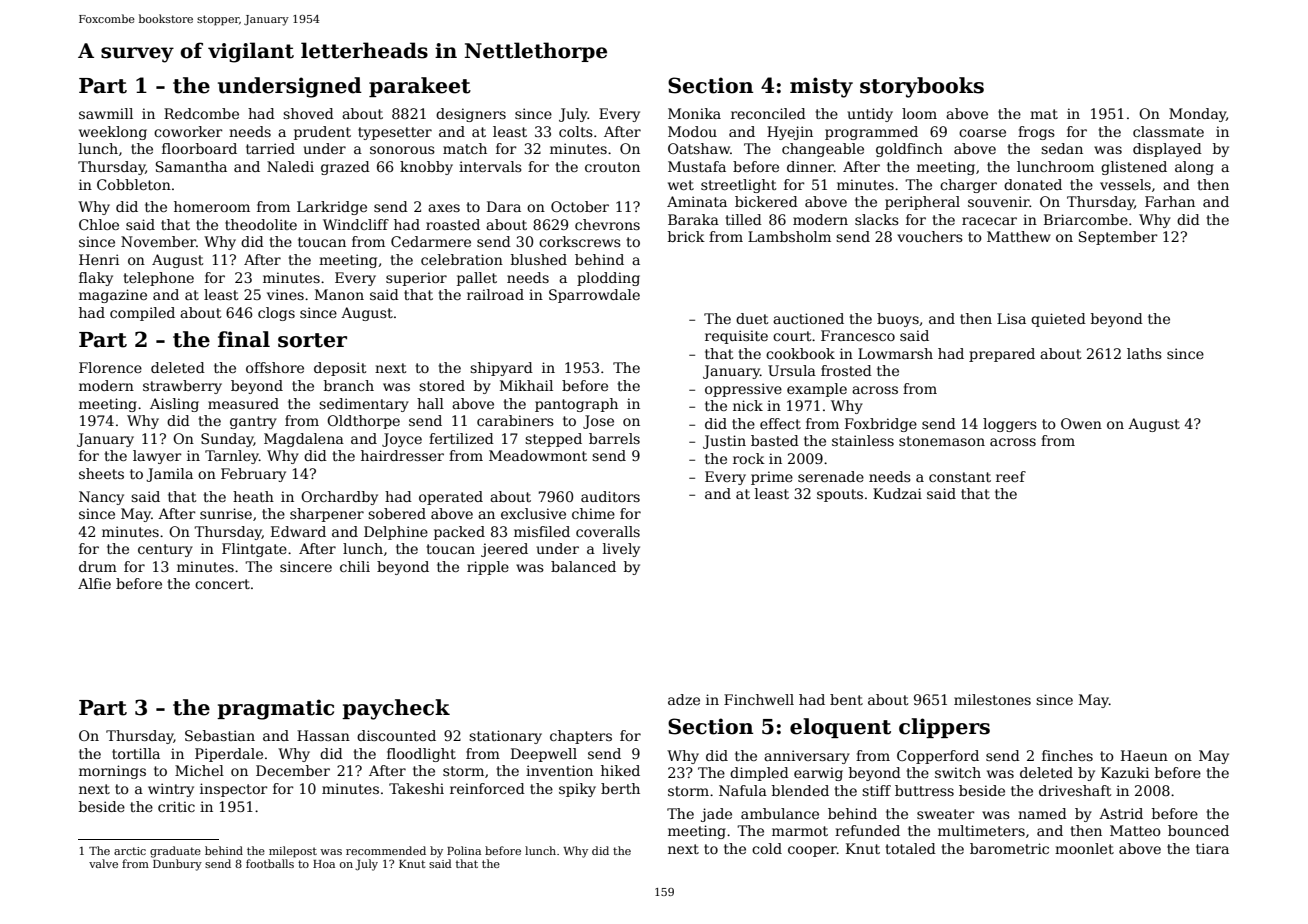  Describe the element at coordinates (946, 814) in the page. I see `sweater` at that location.
